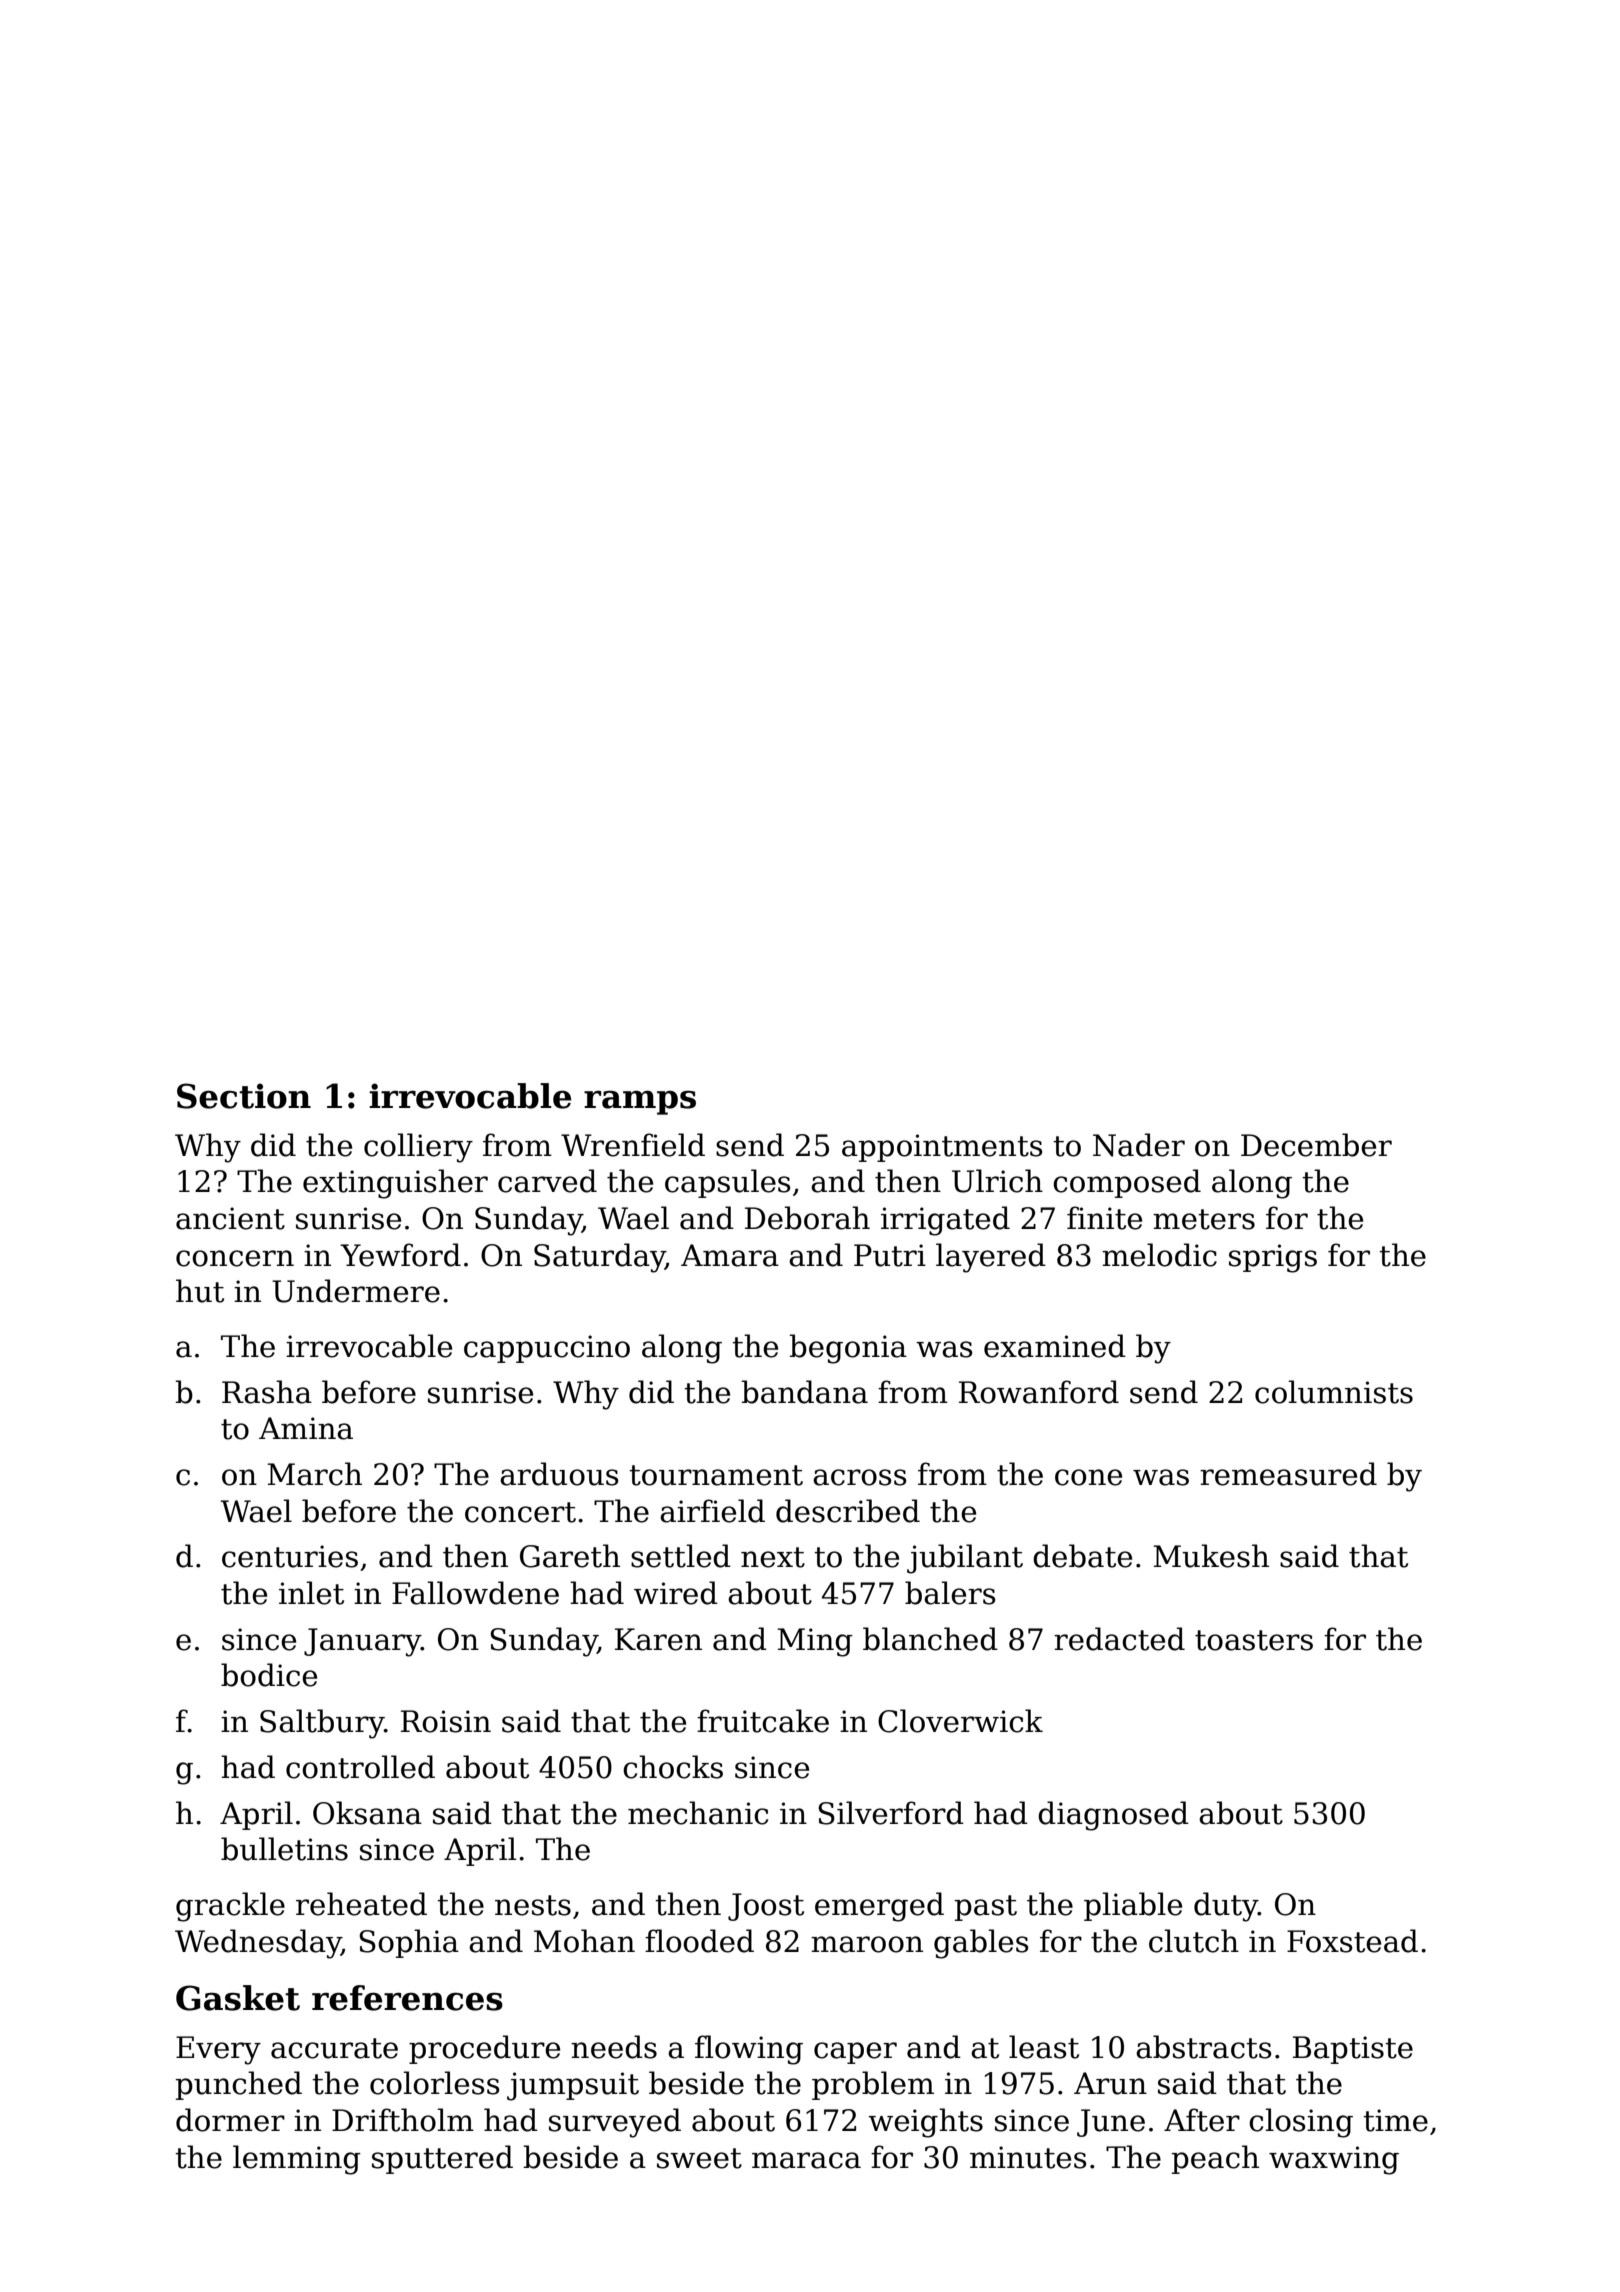 This page has width=1620, height=2292. What do you see at coordinates (1226, 1907) in the page?
I see `duty` at bounding box center [1226, 1907].
